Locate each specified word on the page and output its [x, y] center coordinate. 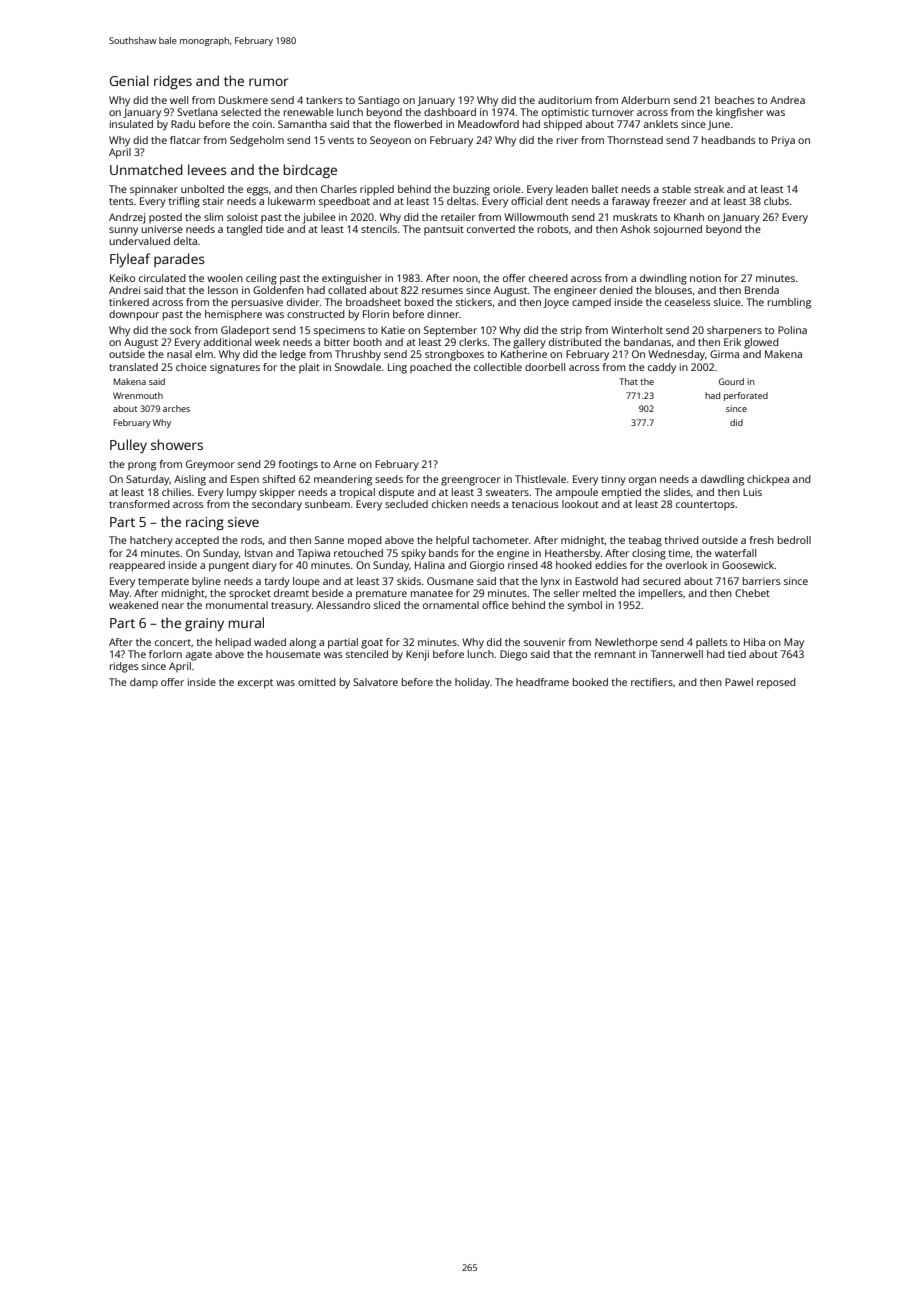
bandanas [647, 342]
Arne [344, 464]
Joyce [556, 303]
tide [275, 229]
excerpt [255, 684]
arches [176, 408]
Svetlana [197, 112]
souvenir [545, 642]
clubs [776, 201]
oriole [507, 189]
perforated [746, 396]
